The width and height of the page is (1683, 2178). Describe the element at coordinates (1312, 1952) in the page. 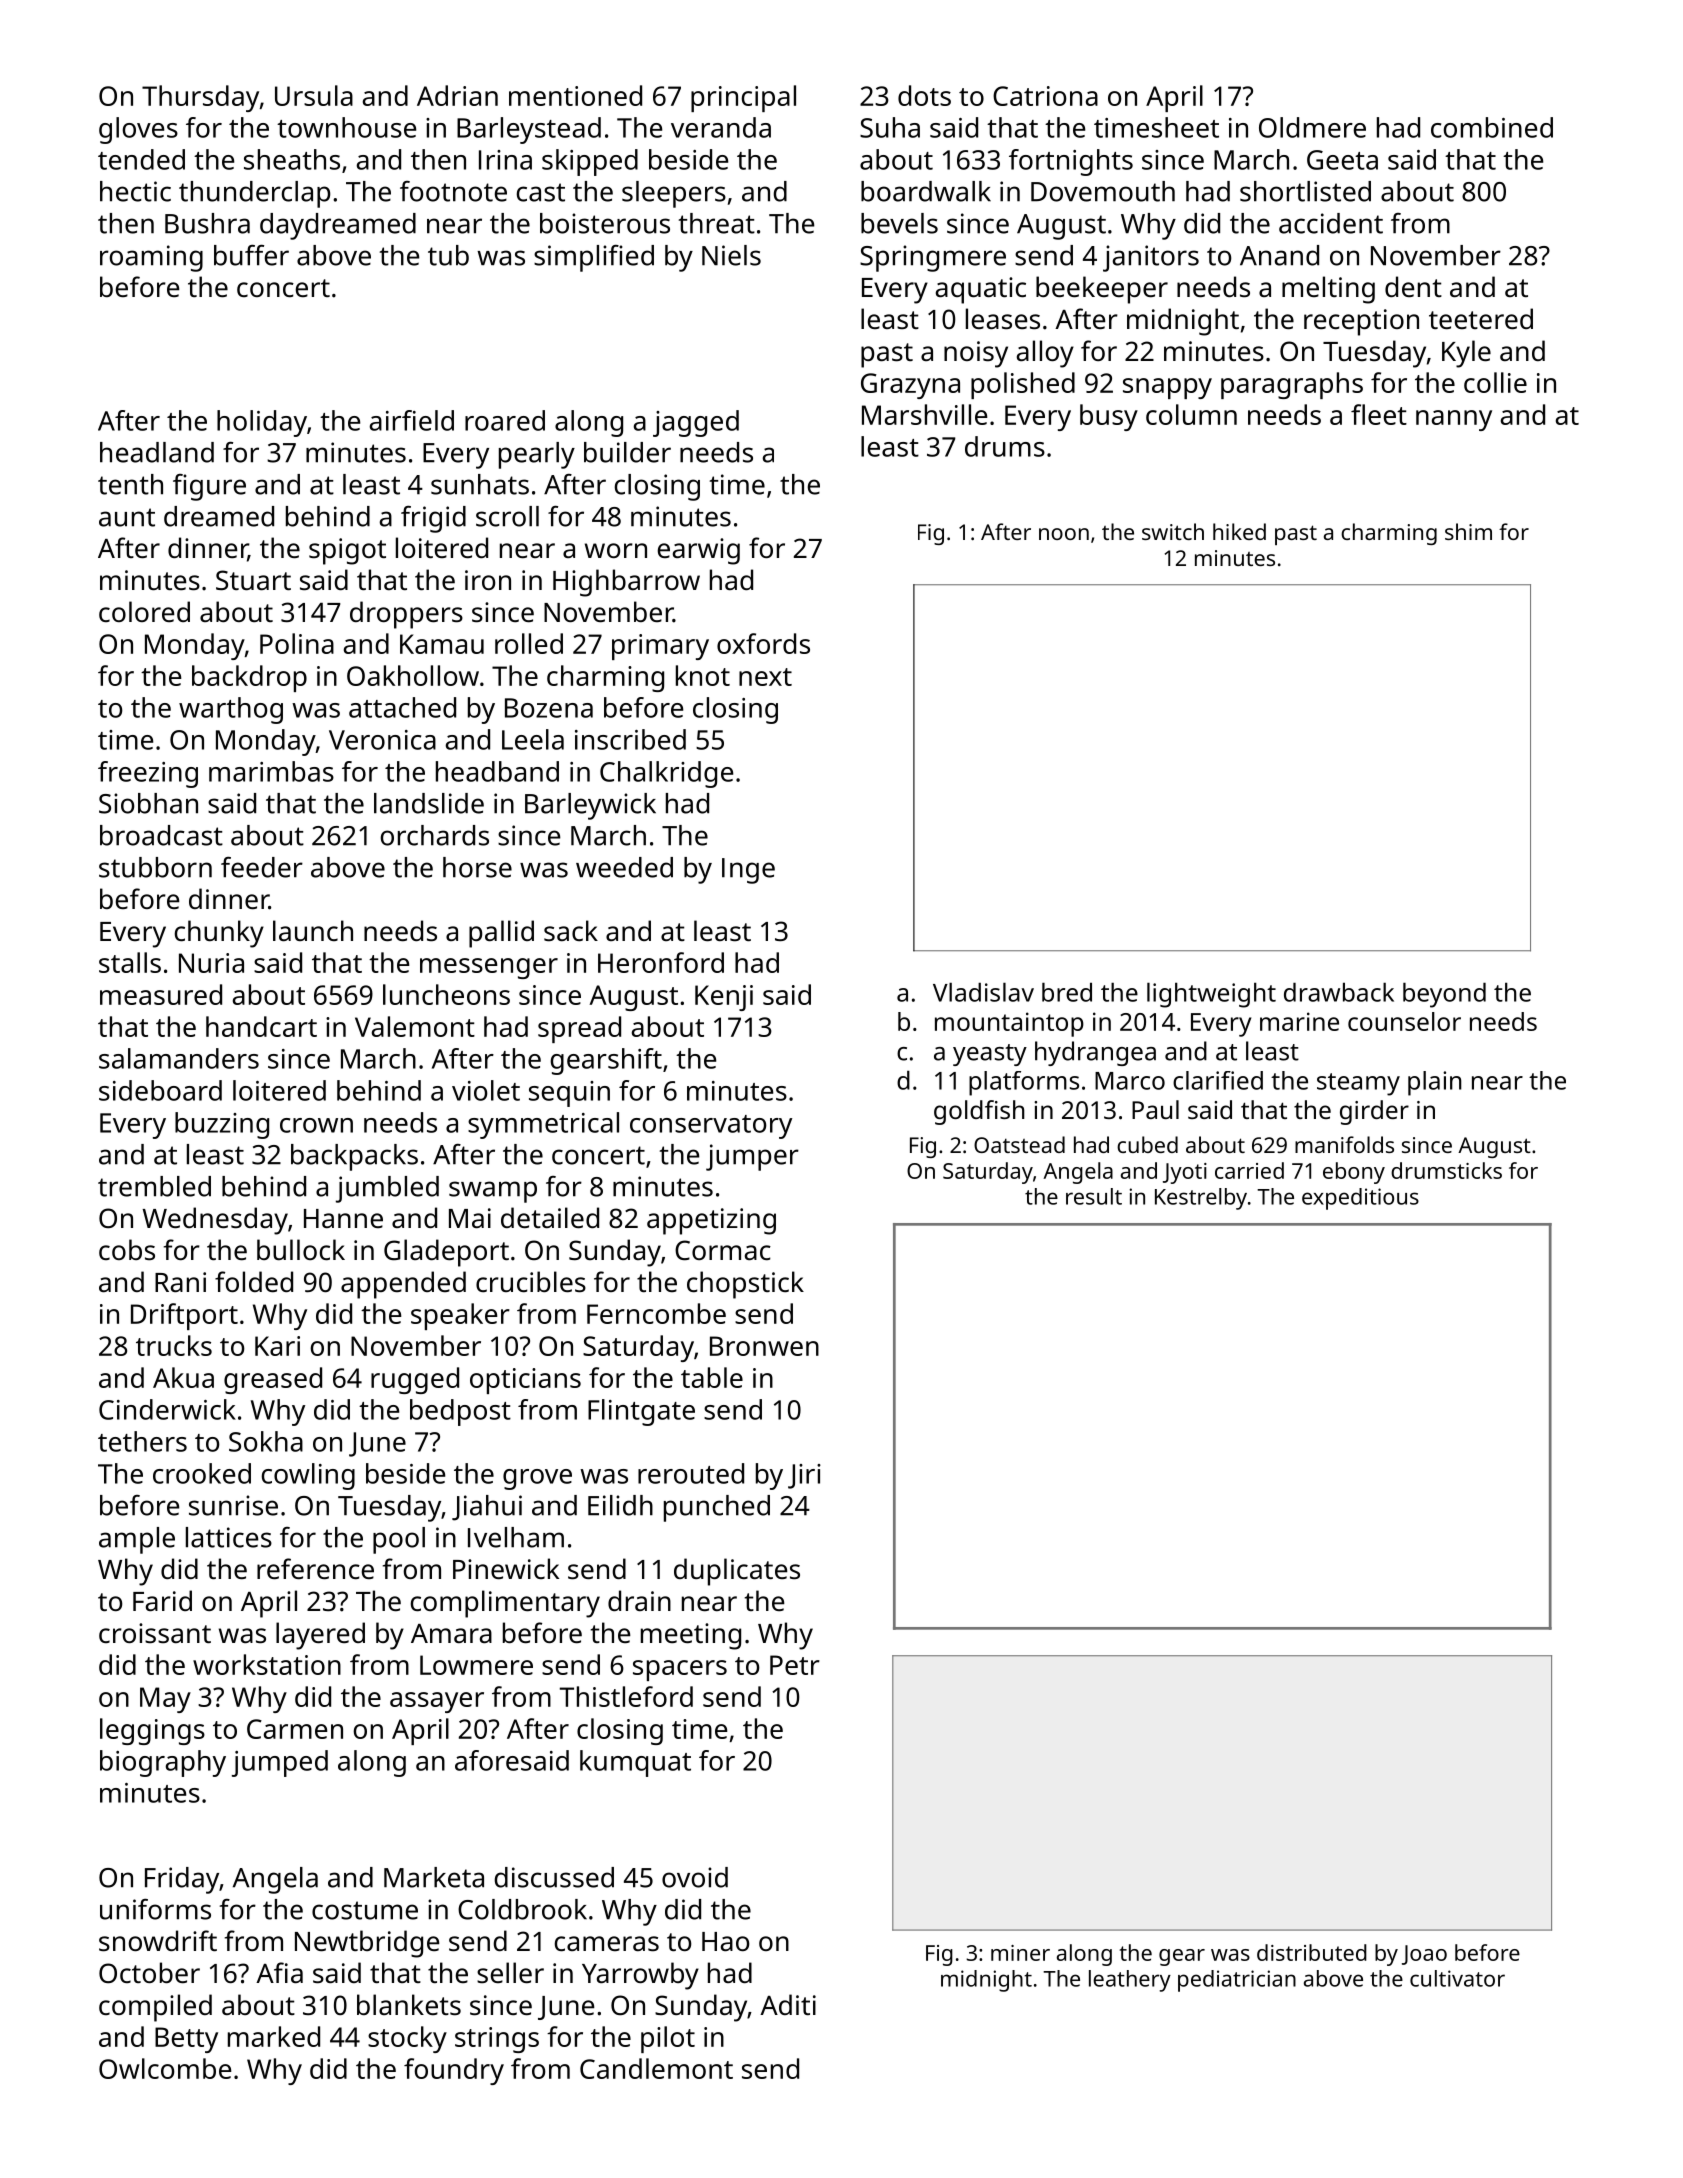

I see `distributed` at that location.
